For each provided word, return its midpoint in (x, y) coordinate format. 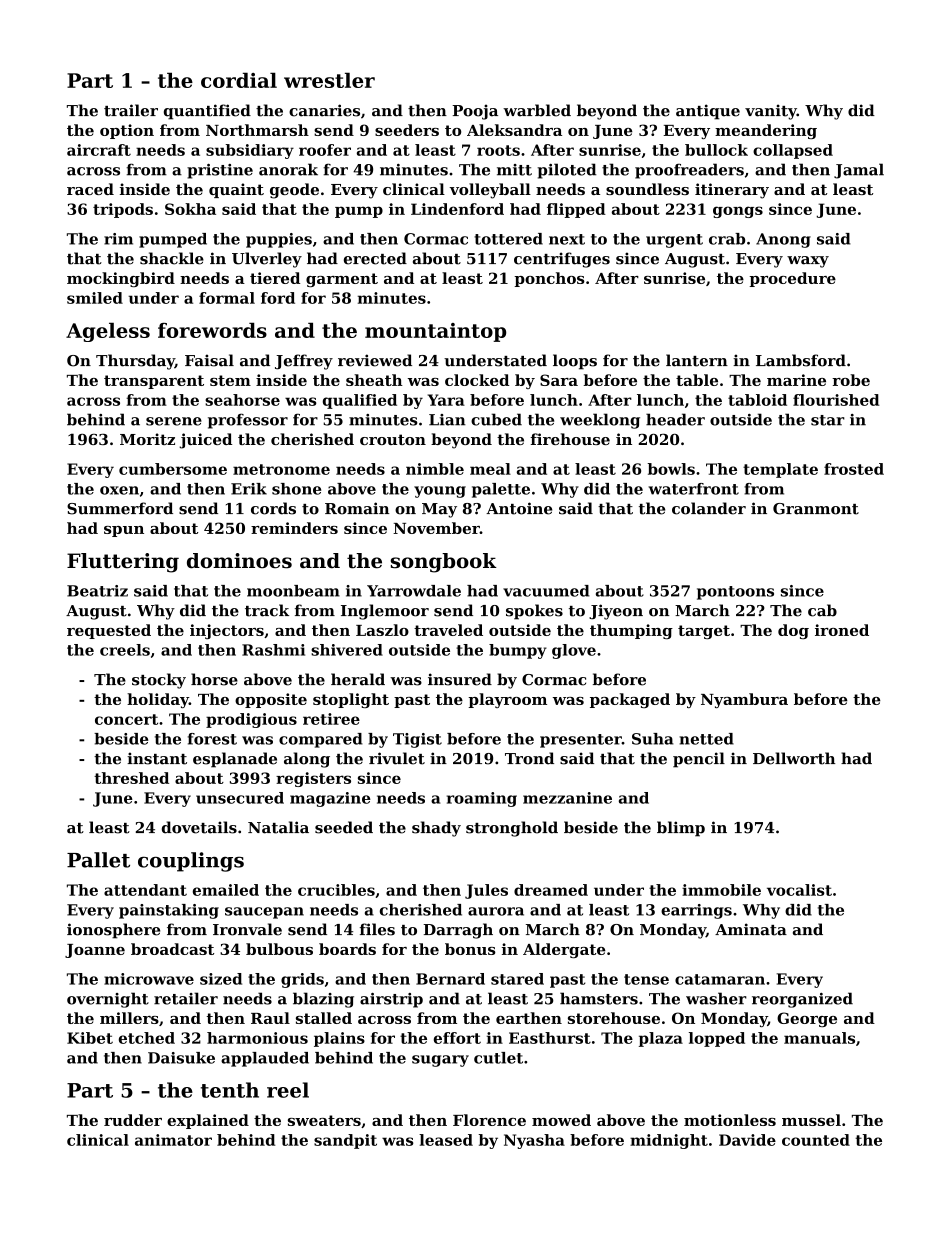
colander (709, 508)
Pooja (475, 112)
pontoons (735, 593)
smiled (95, 298)
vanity (771, 112)
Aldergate (564, 950)
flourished (836, 400)
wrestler (329, 80)
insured (460, 679)
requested (109, 631)
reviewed (375, 360)
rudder (133, 1120)
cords (273, 508)
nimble (435, 469)
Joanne (95, 951)
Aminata (751, 929)
